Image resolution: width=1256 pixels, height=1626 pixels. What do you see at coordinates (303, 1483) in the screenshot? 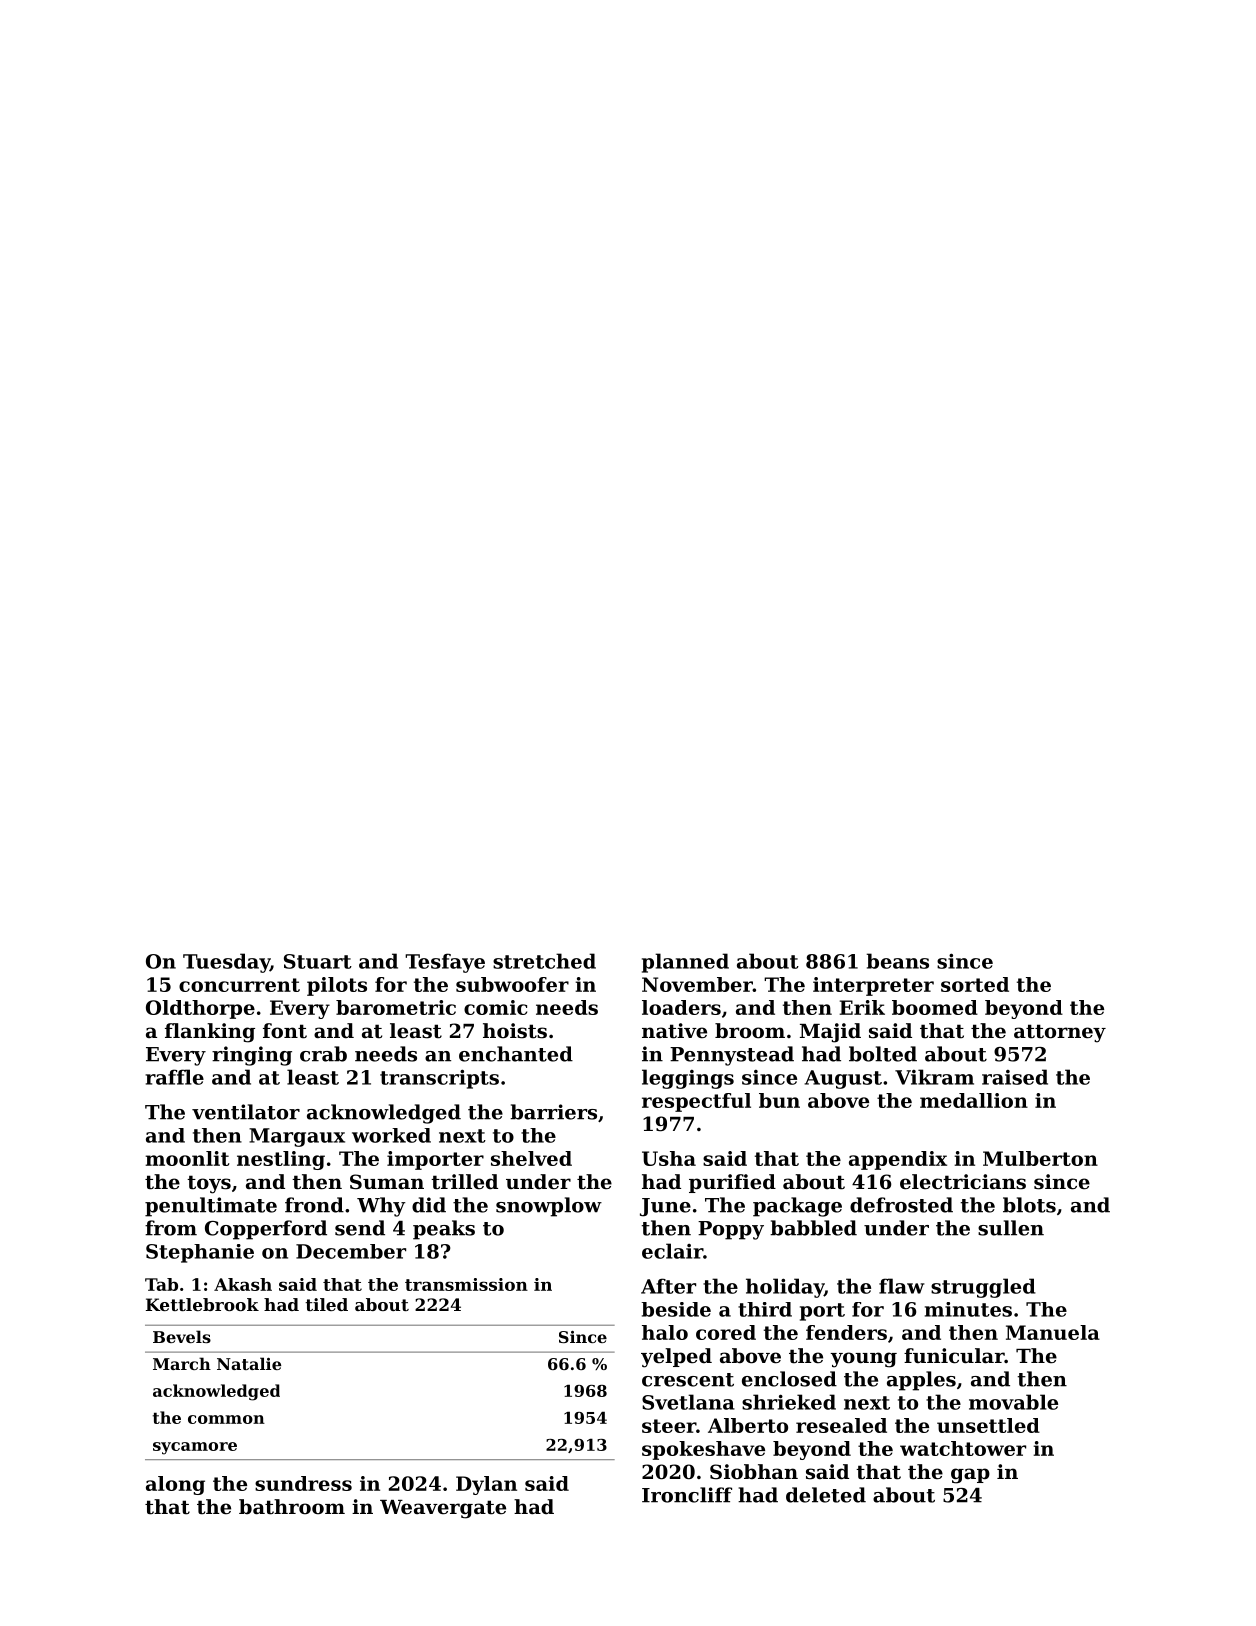
I see `sundress` at bounding box center [303, 1483].
